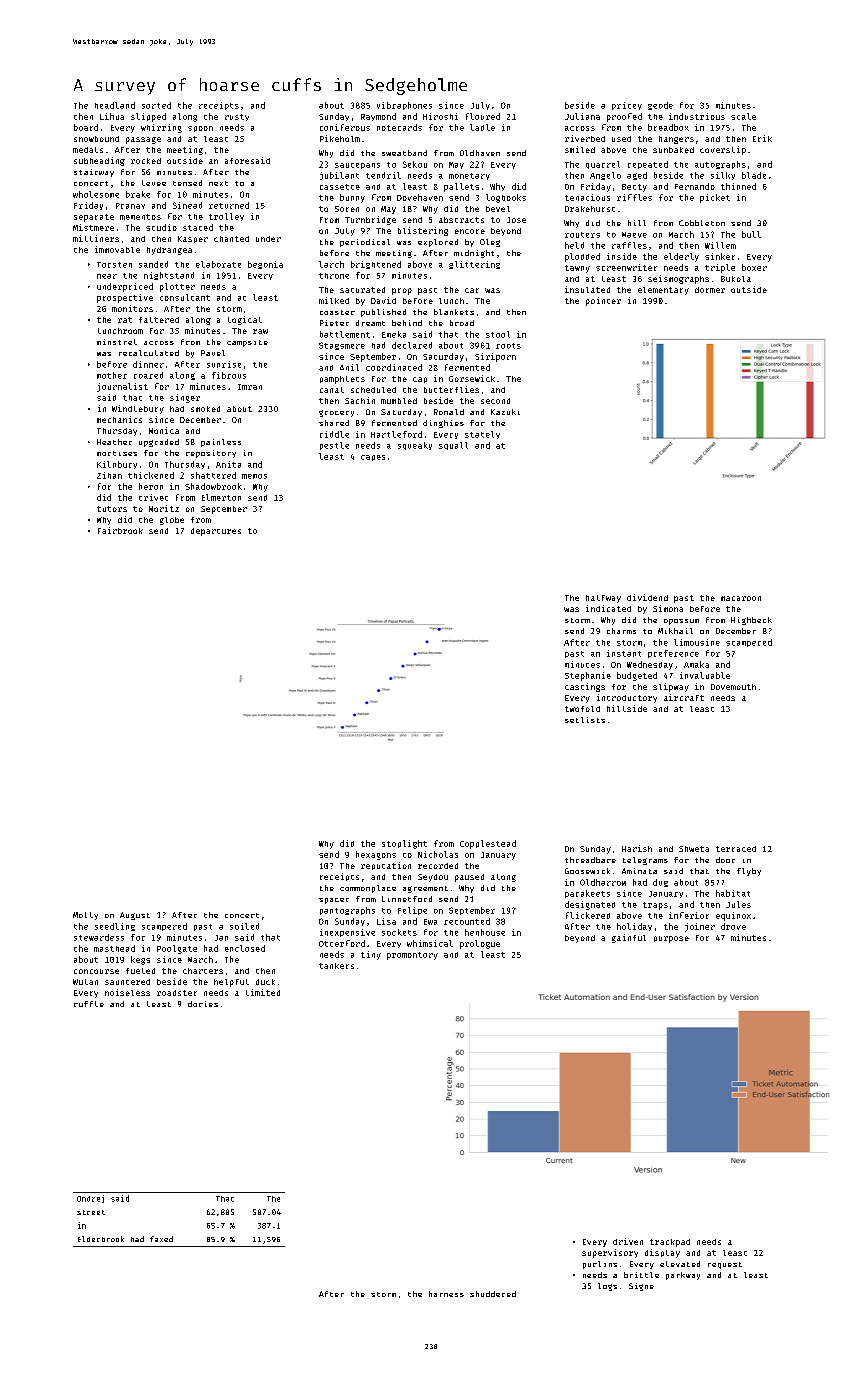 The width and height of the document is (849, 1400). Describe the element at coordinates (216, 532) in the document. I see `departures` at that location.
